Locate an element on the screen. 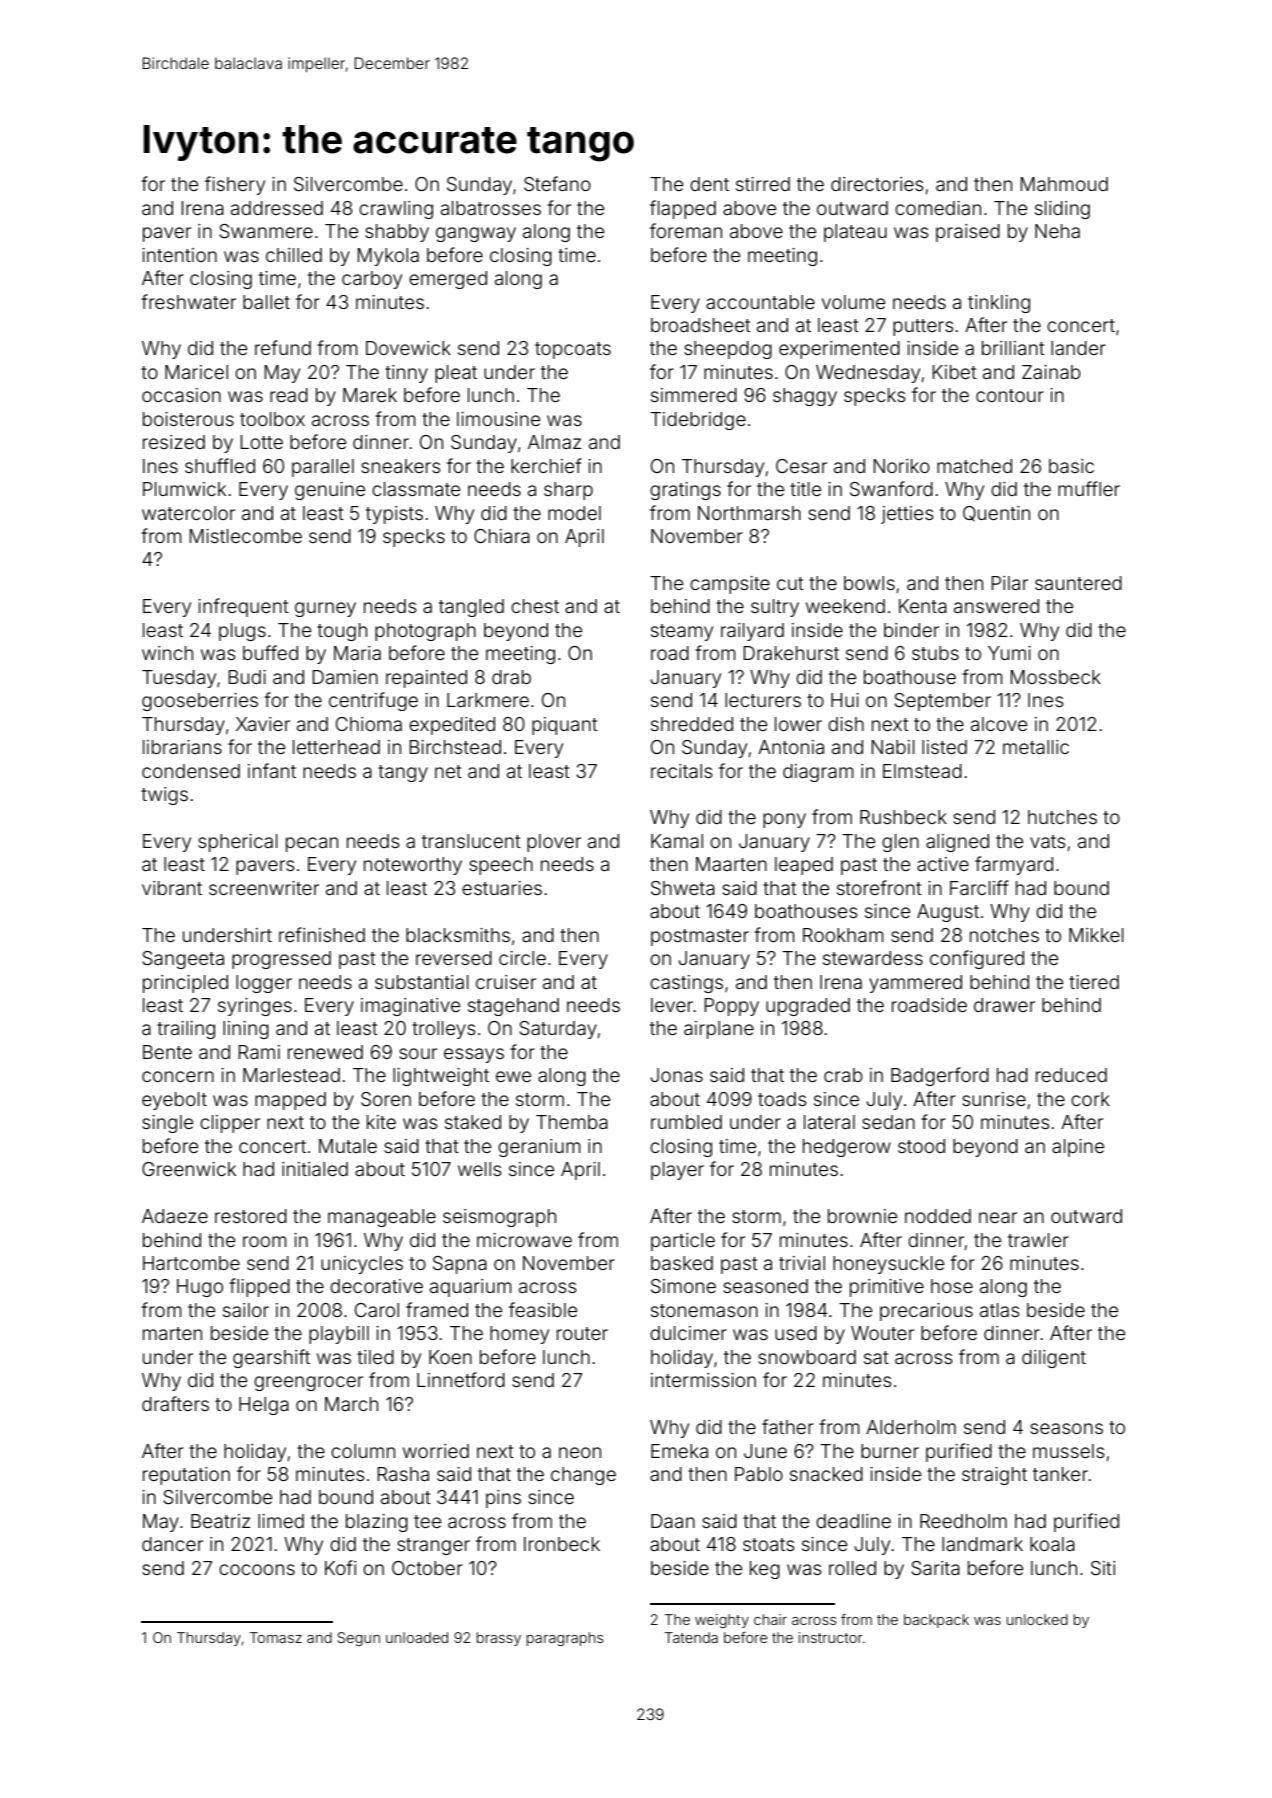  Tomasz is located at coordinates (276, 1637).
